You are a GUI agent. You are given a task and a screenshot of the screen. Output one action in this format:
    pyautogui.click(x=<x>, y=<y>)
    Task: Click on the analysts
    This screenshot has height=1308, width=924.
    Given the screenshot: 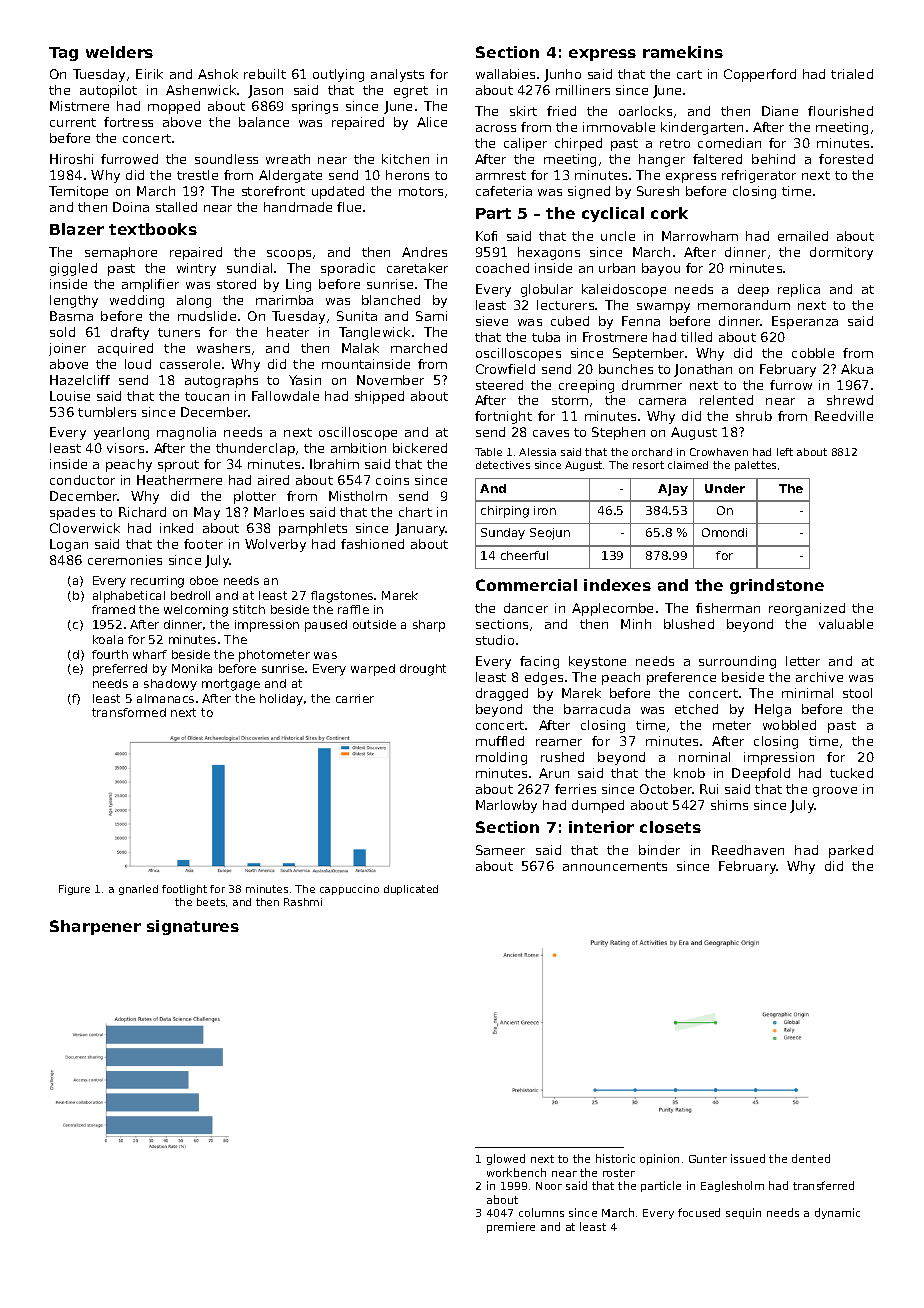 What is the action you would take?
    pyautogui.click(x=397, y=75)
